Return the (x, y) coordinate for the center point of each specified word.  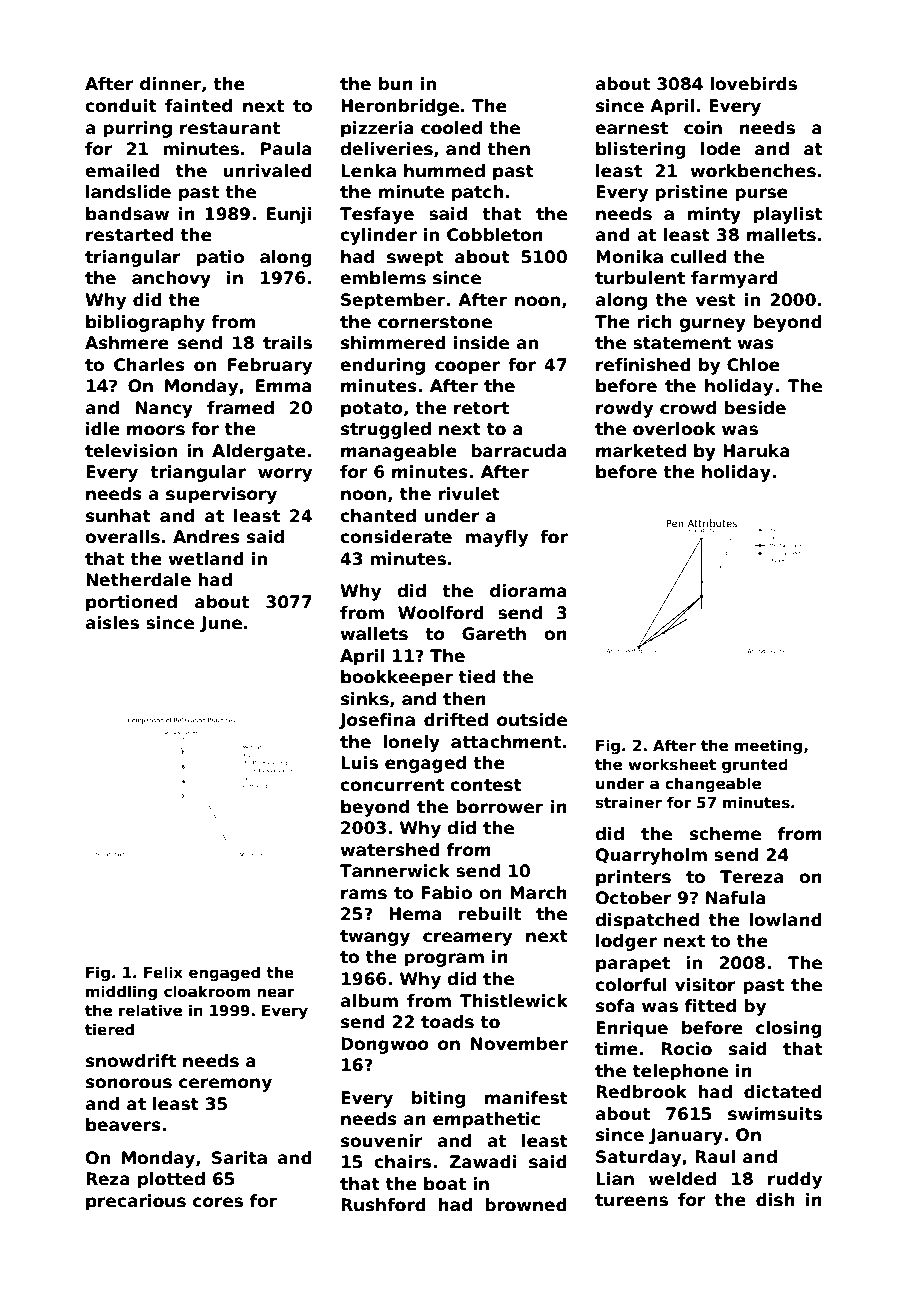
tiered (109, 1029)
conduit (121, 106)
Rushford (383, 1205)
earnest (631, 128)
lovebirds (753, 84)
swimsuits (775, 1114)
